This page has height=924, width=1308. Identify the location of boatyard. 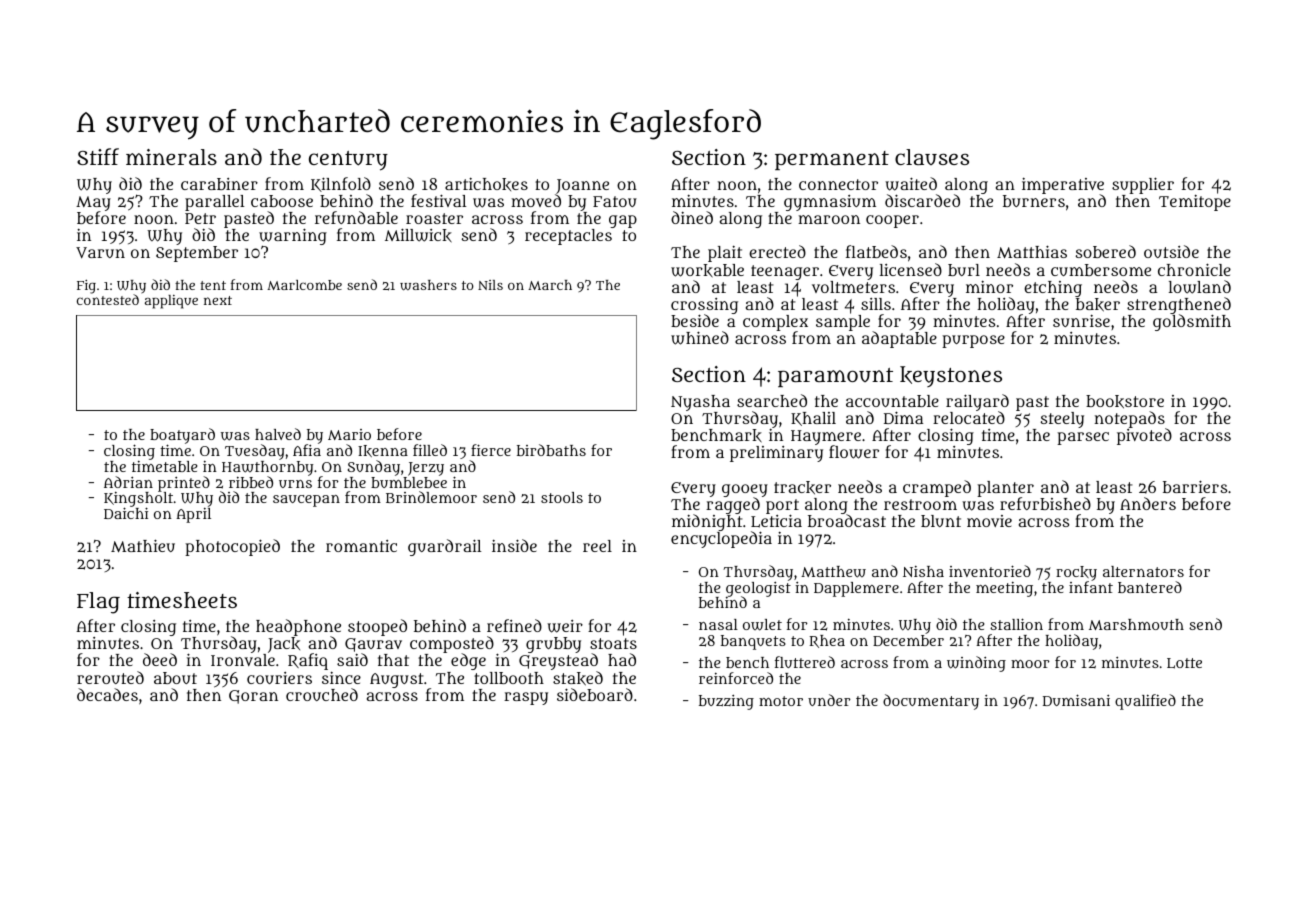
(182, 436).
